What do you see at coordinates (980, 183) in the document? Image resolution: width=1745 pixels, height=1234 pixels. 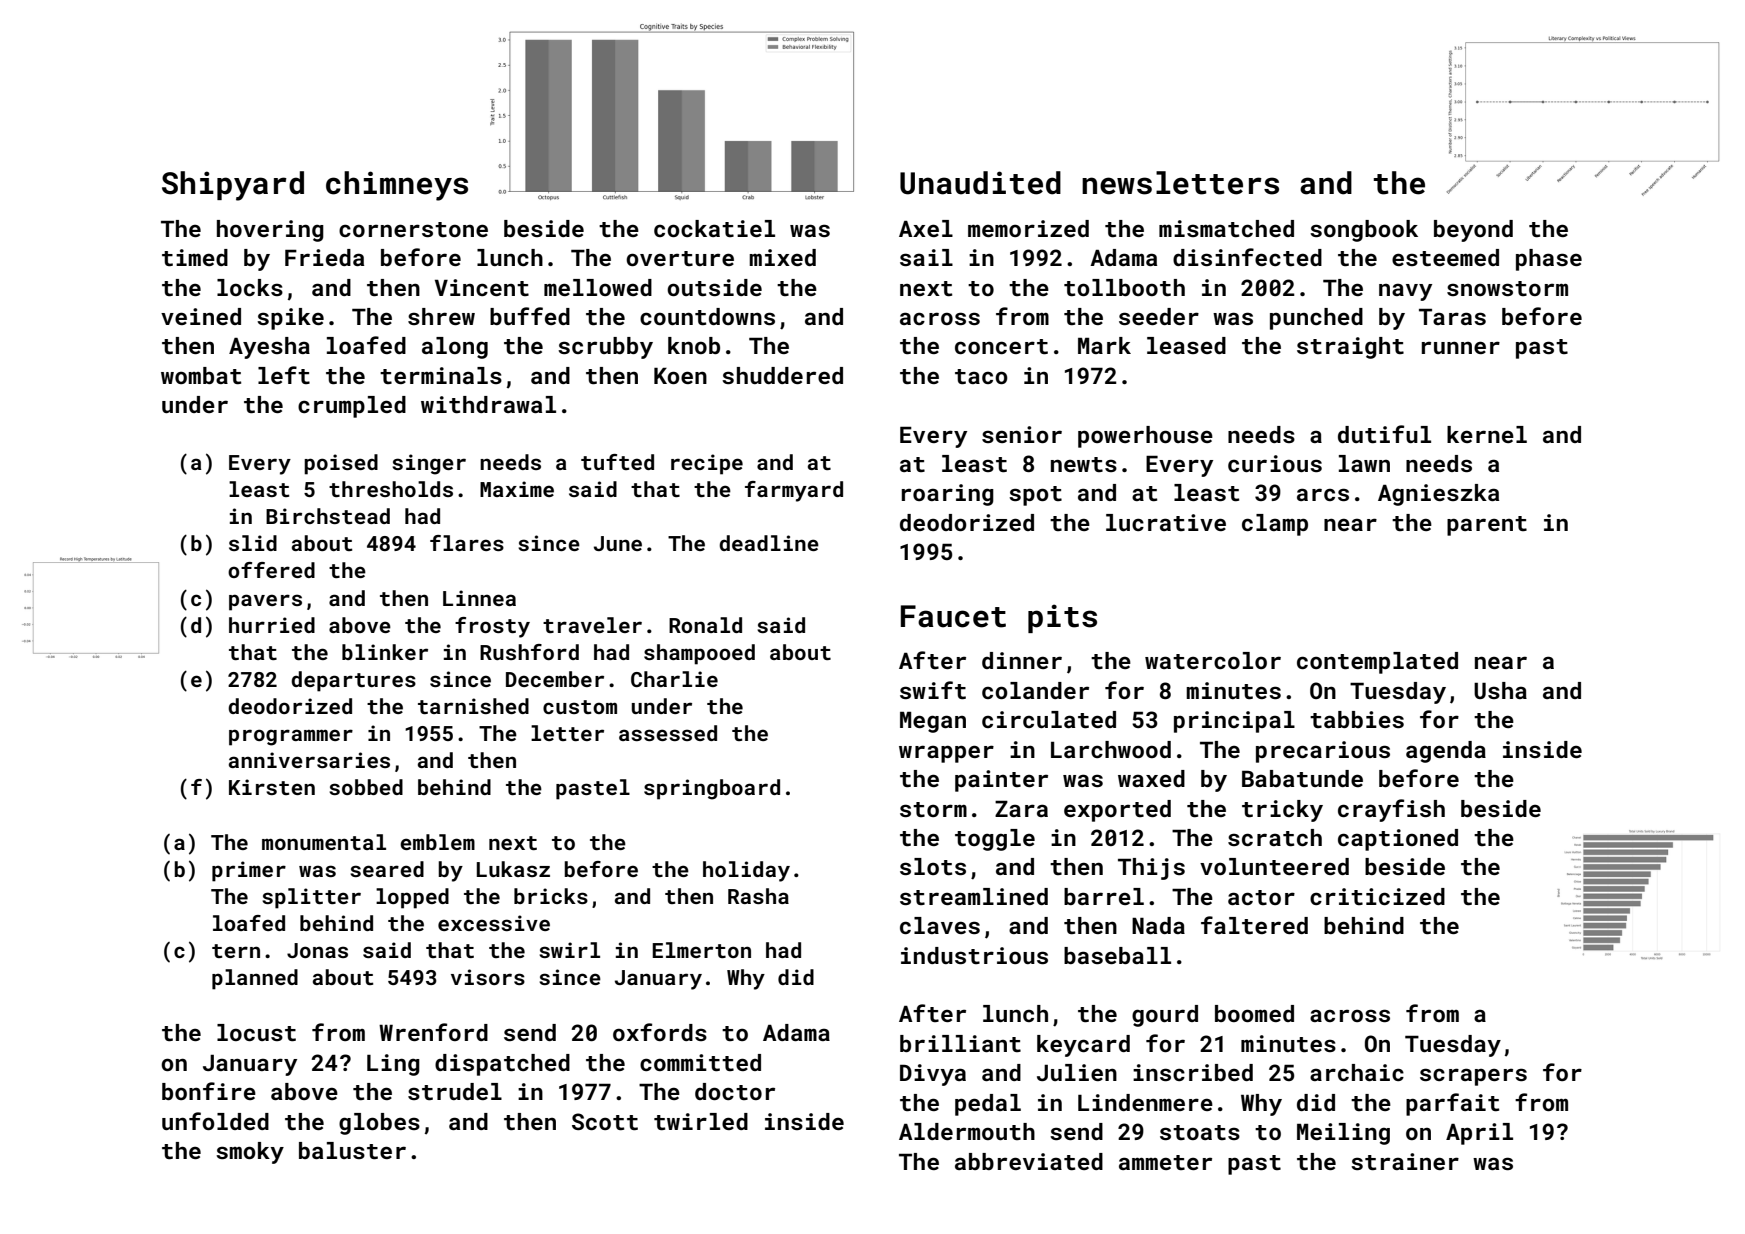 I see `Unaudited` at bounding box center [980, 183].
